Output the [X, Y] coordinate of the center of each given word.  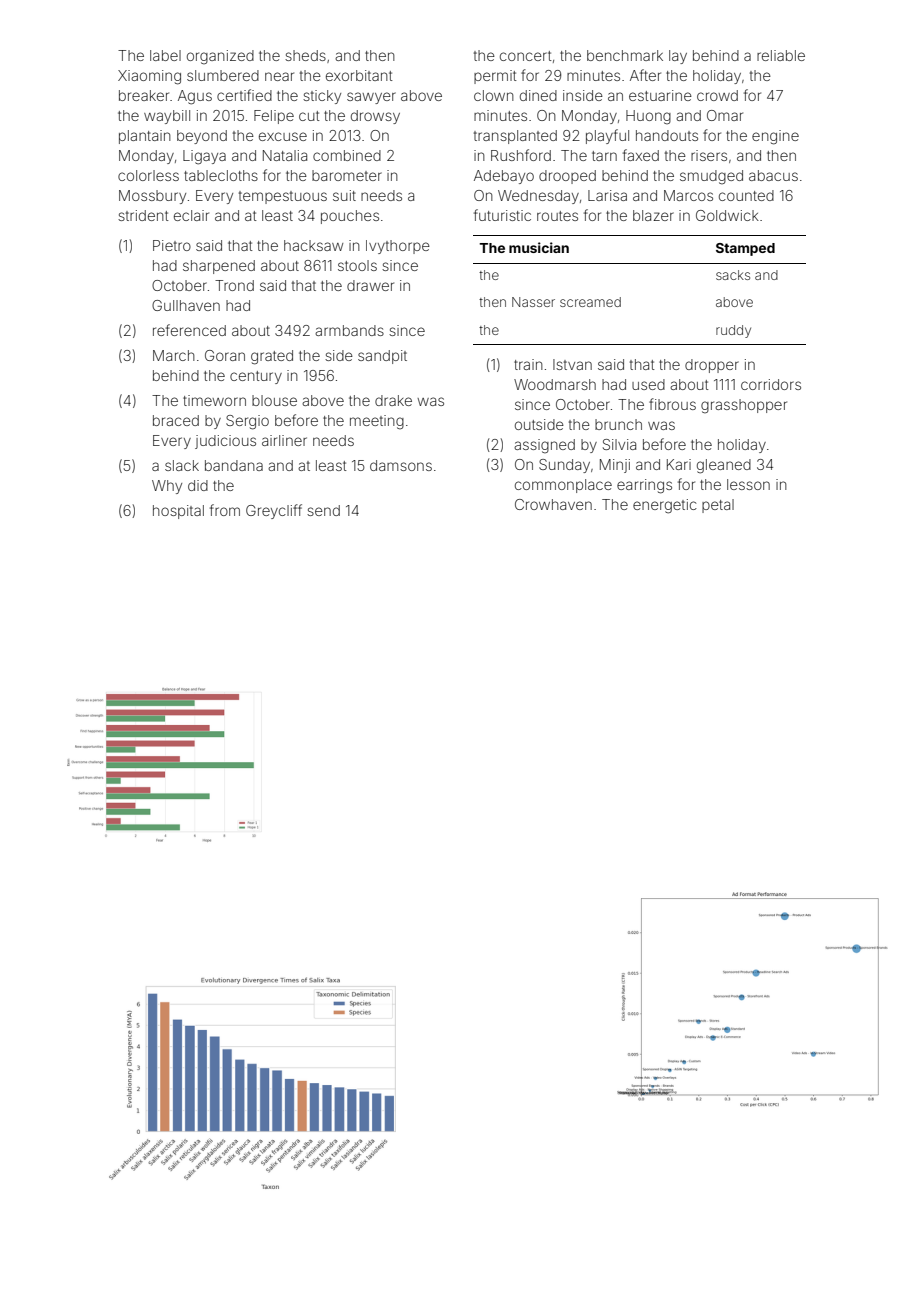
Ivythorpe [398, 247]
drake [393, 400]
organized [220, 57]
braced [176, 420]
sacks [733, 275]
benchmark [625, 55]
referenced [189, 330]
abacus [773, 175]
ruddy [733, 331]
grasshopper [744, 406]
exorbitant [359, 75]
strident [143, 215]
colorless [148, 175]
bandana [234, 465]
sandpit [382, 357]
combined [347, 155]
